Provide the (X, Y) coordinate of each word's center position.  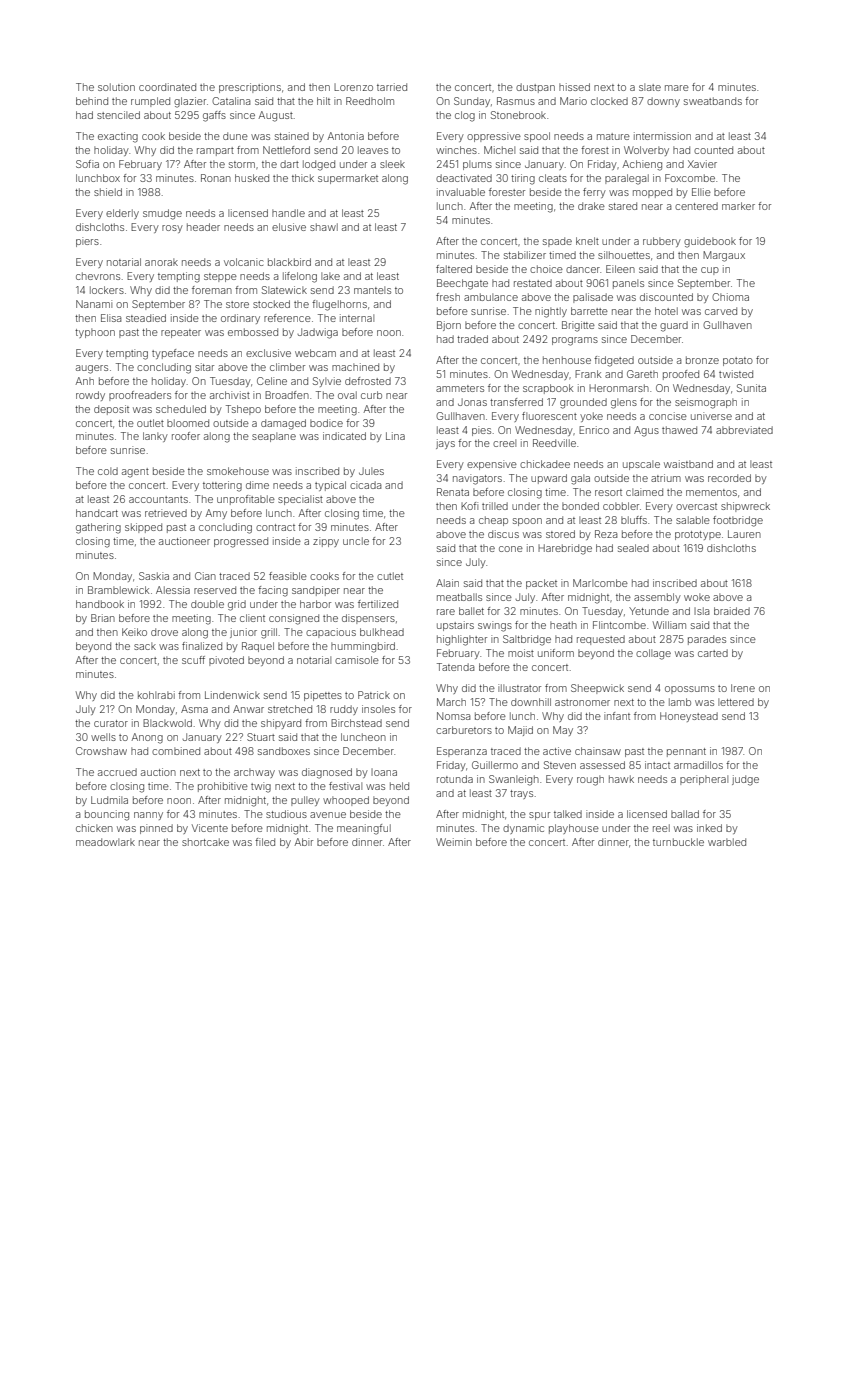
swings (495, 626)
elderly (122, 214)
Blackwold (167, 723)
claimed (644, 492)
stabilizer (525, 255)
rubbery (662, 242)
